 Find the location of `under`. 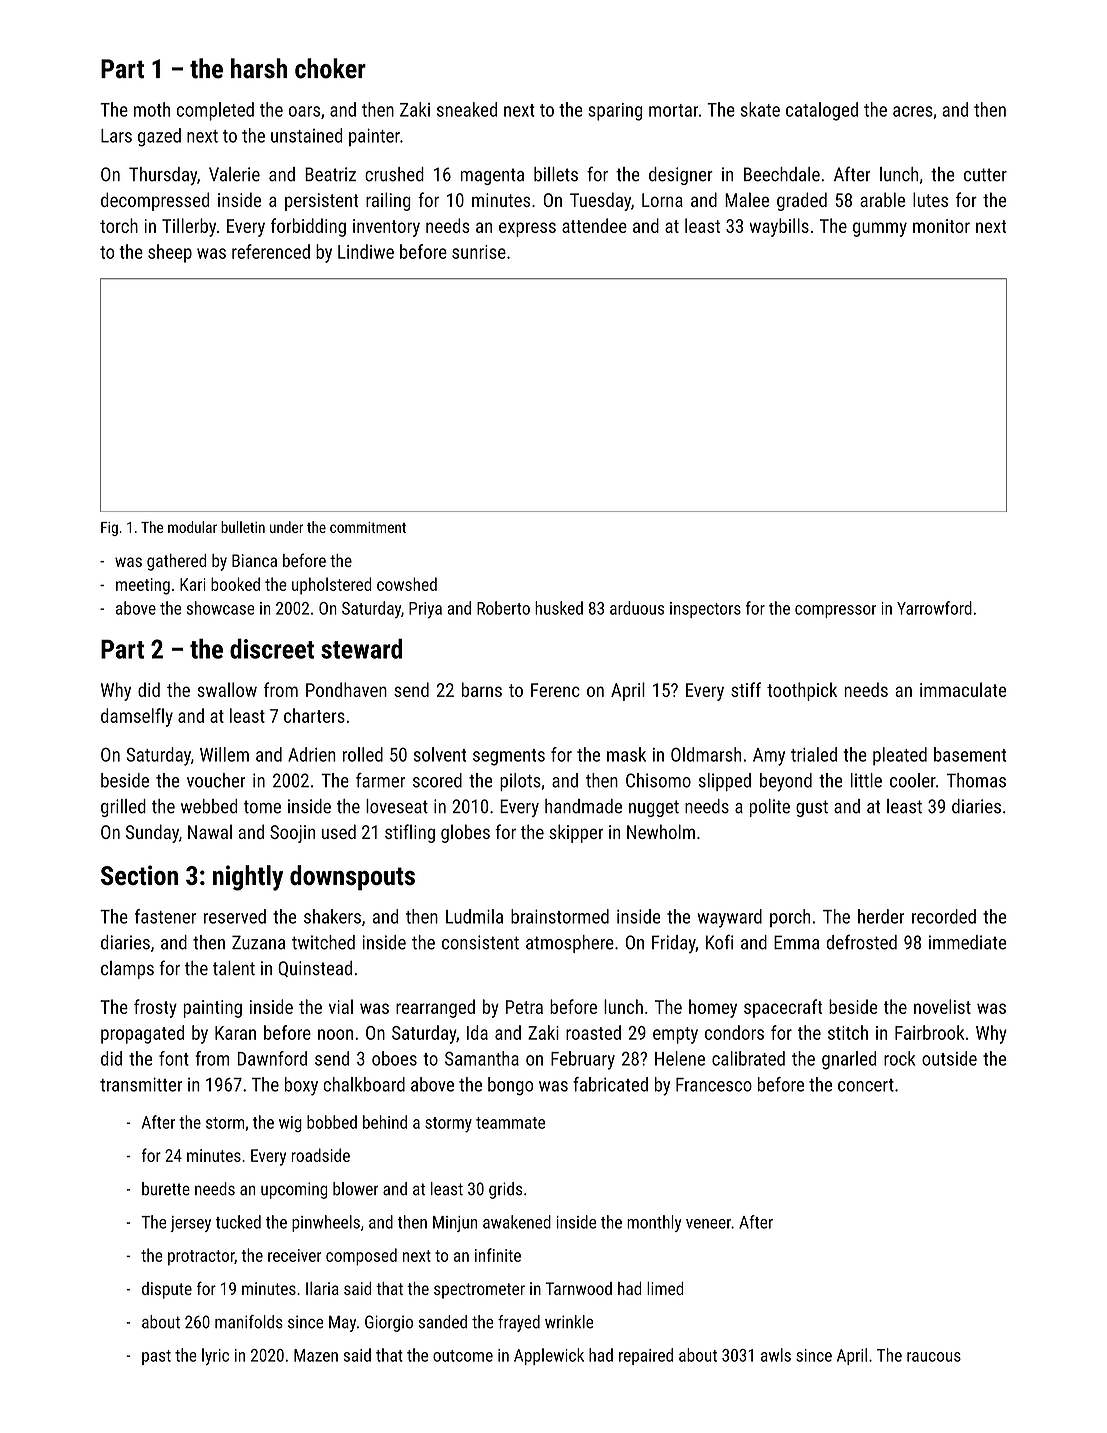

under is located at coordinates (286, 527).
